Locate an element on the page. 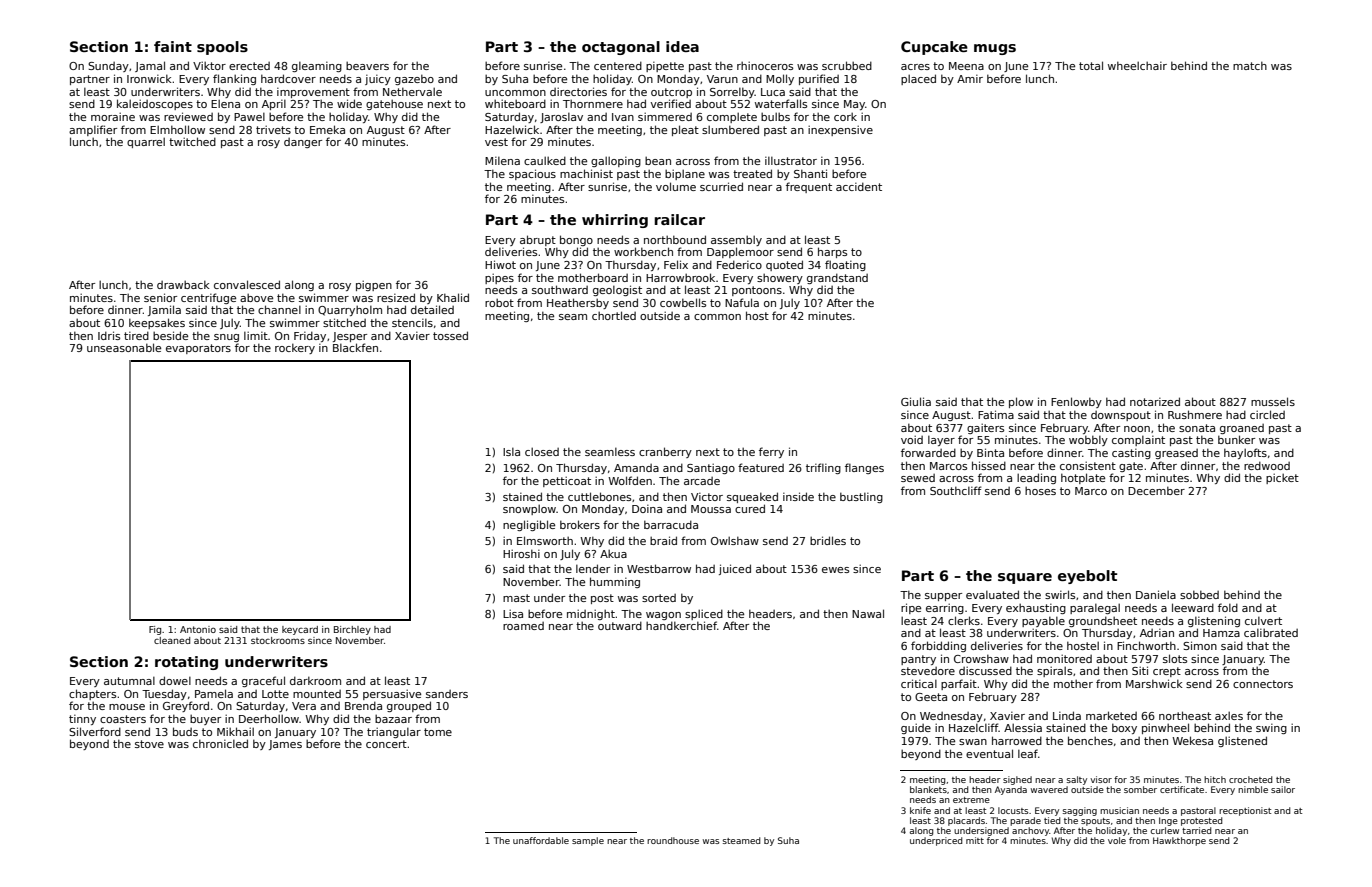  spools is located at coordinates (222, 48).
